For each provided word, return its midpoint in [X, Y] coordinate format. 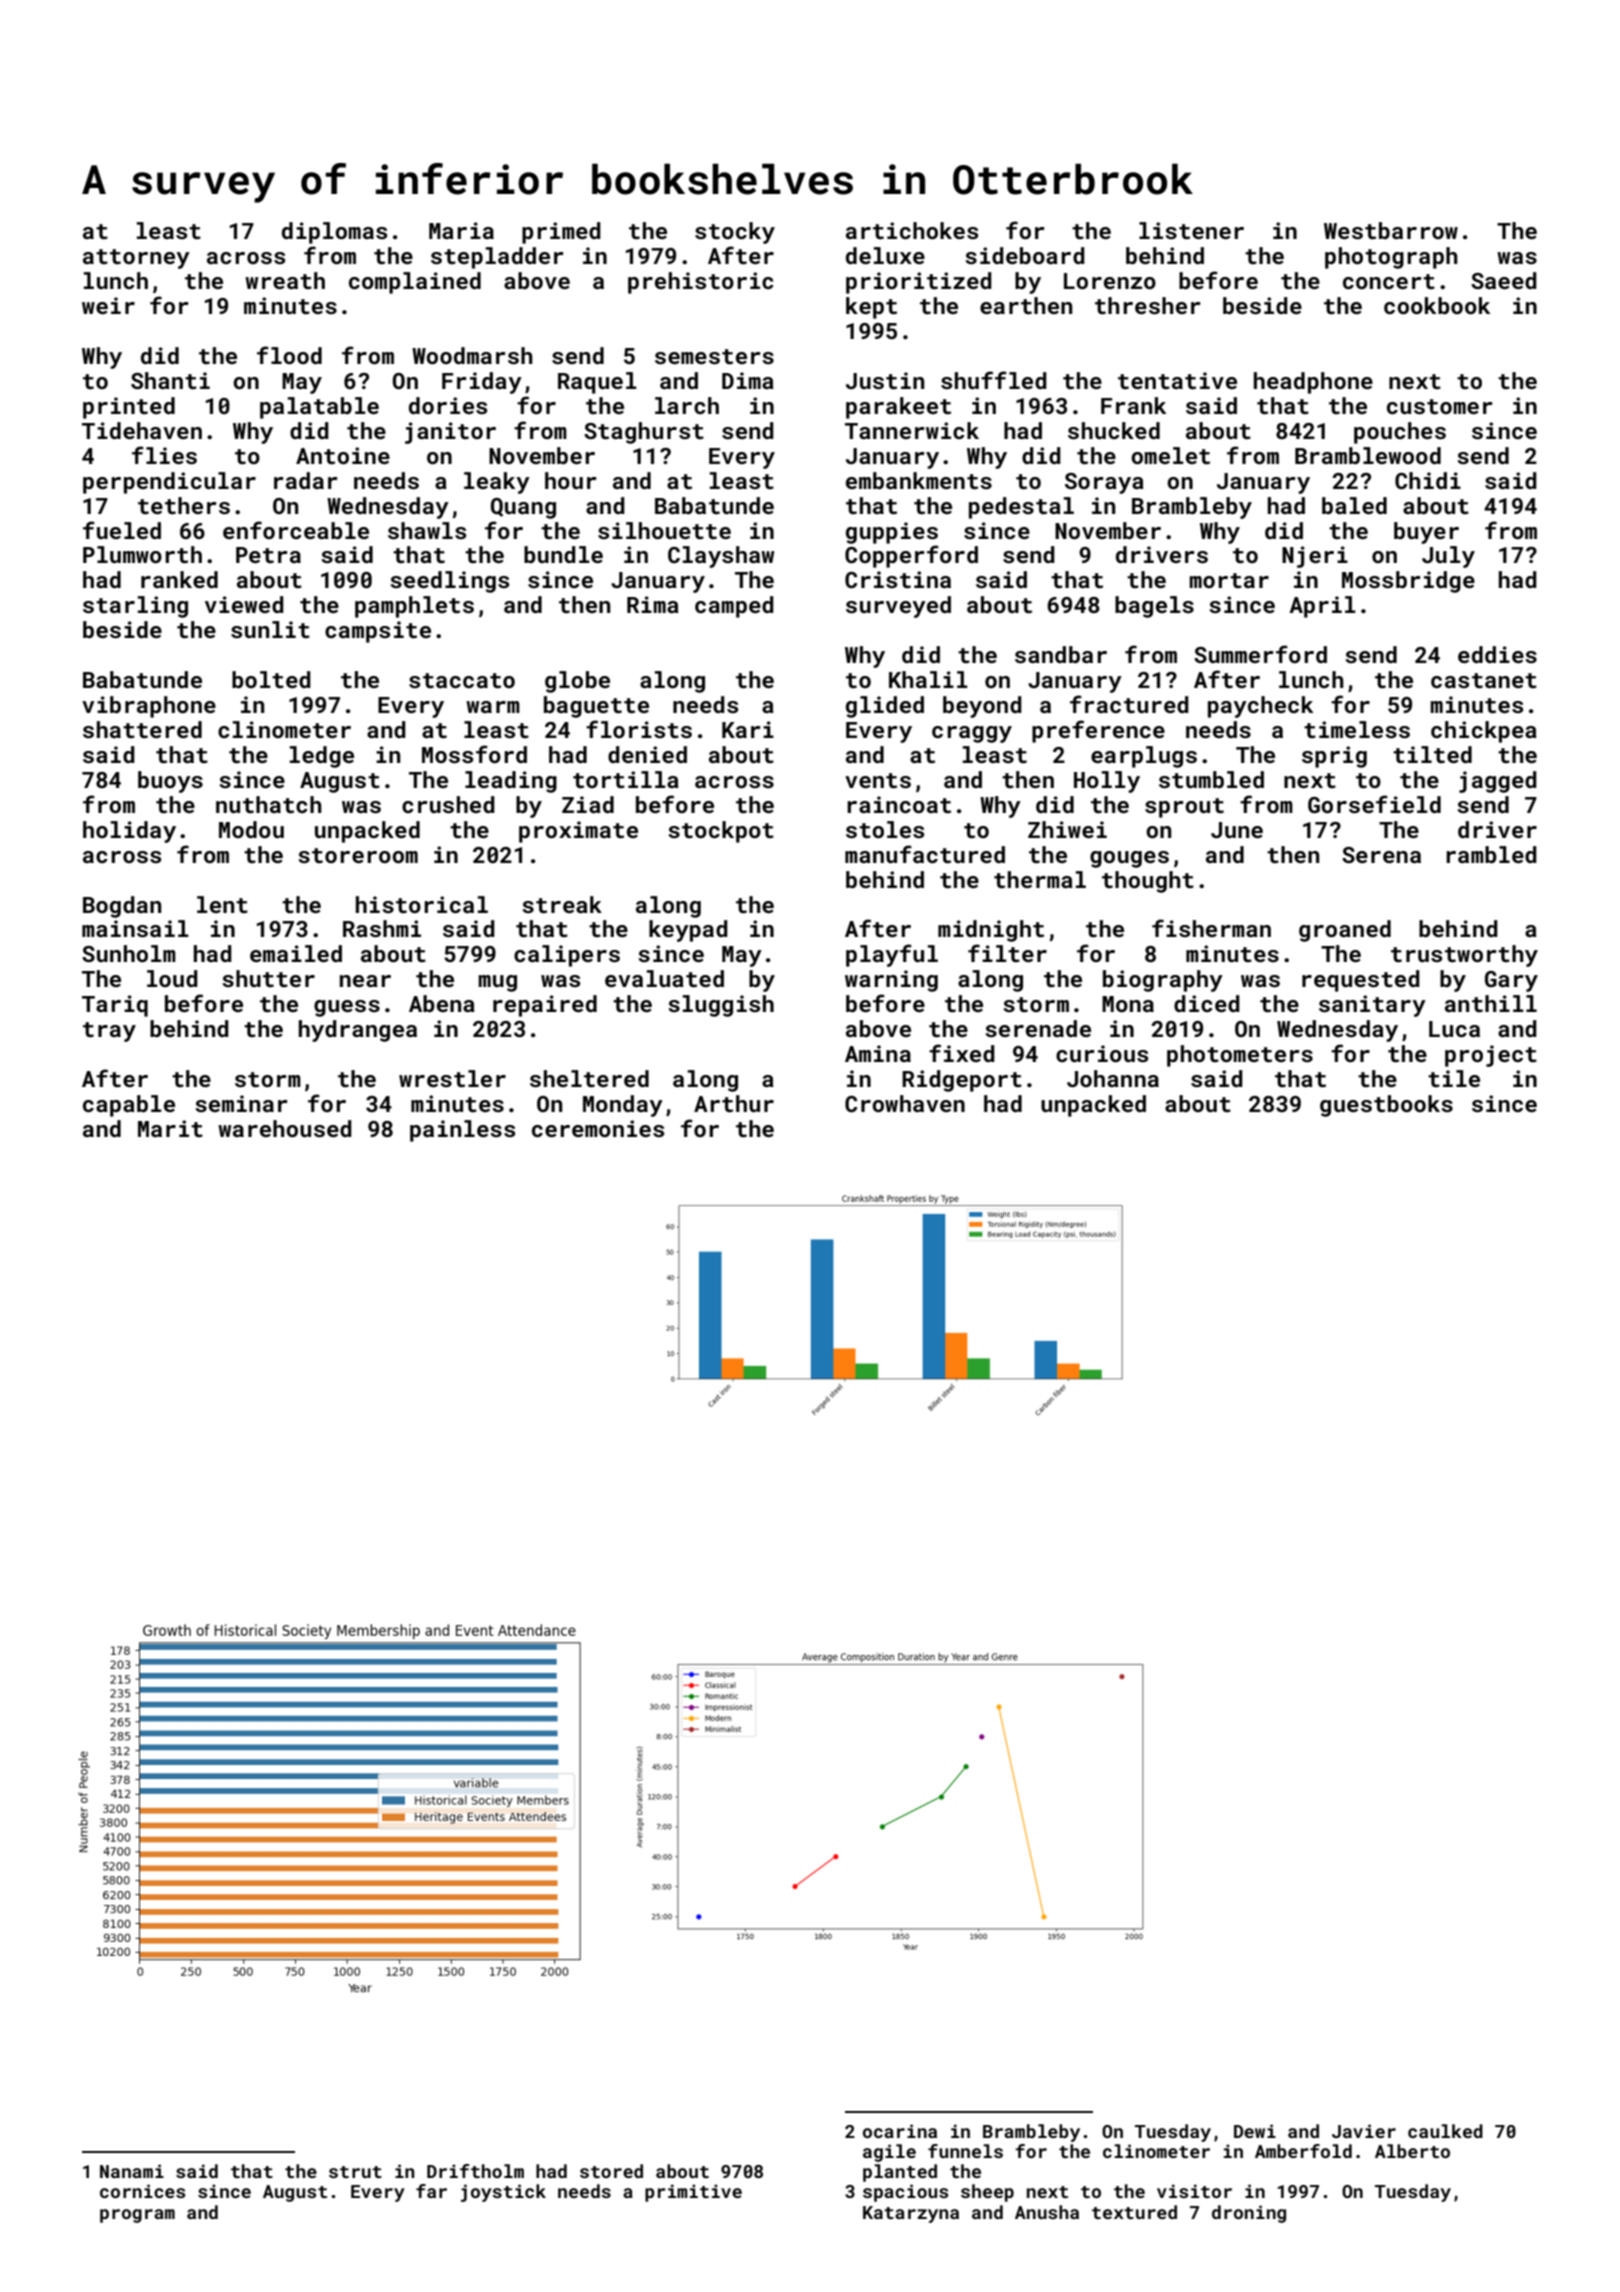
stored [611, 2171]
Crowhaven [905, 1103]
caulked [1445, 2131]
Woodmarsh [472, 355]
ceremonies [598, 1128]
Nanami [132, 2171]
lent [222, 904]
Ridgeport [962, 1081]
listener [1191, 230]
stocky [735, 233]
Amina [878, 1053]
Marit [170, 1128]
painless [462, 1131]
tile [1454, 1078]
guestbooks [1386, 1106]
